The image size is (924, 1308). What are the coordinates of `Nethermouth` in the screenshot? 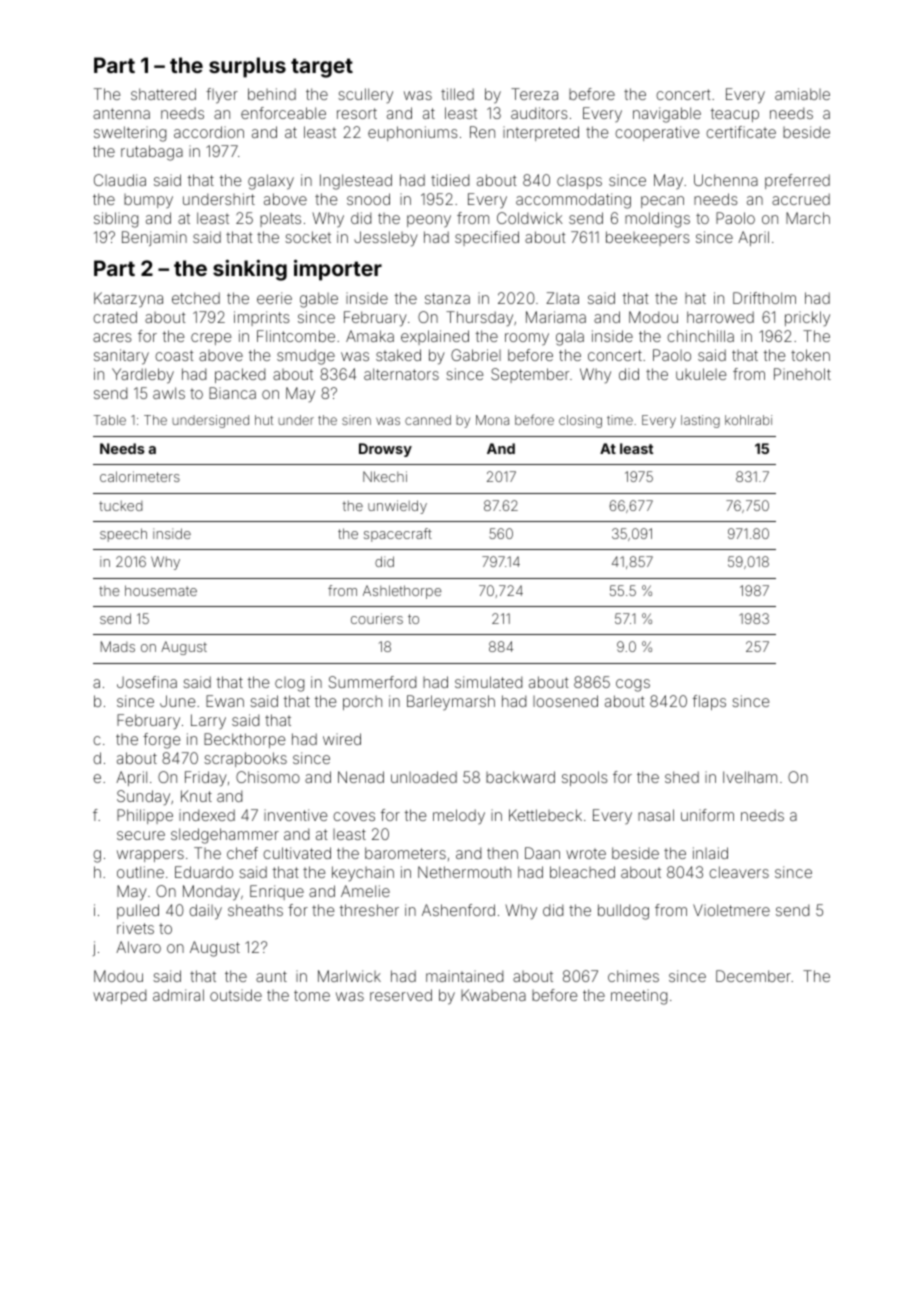 It's located at (464, 872).
